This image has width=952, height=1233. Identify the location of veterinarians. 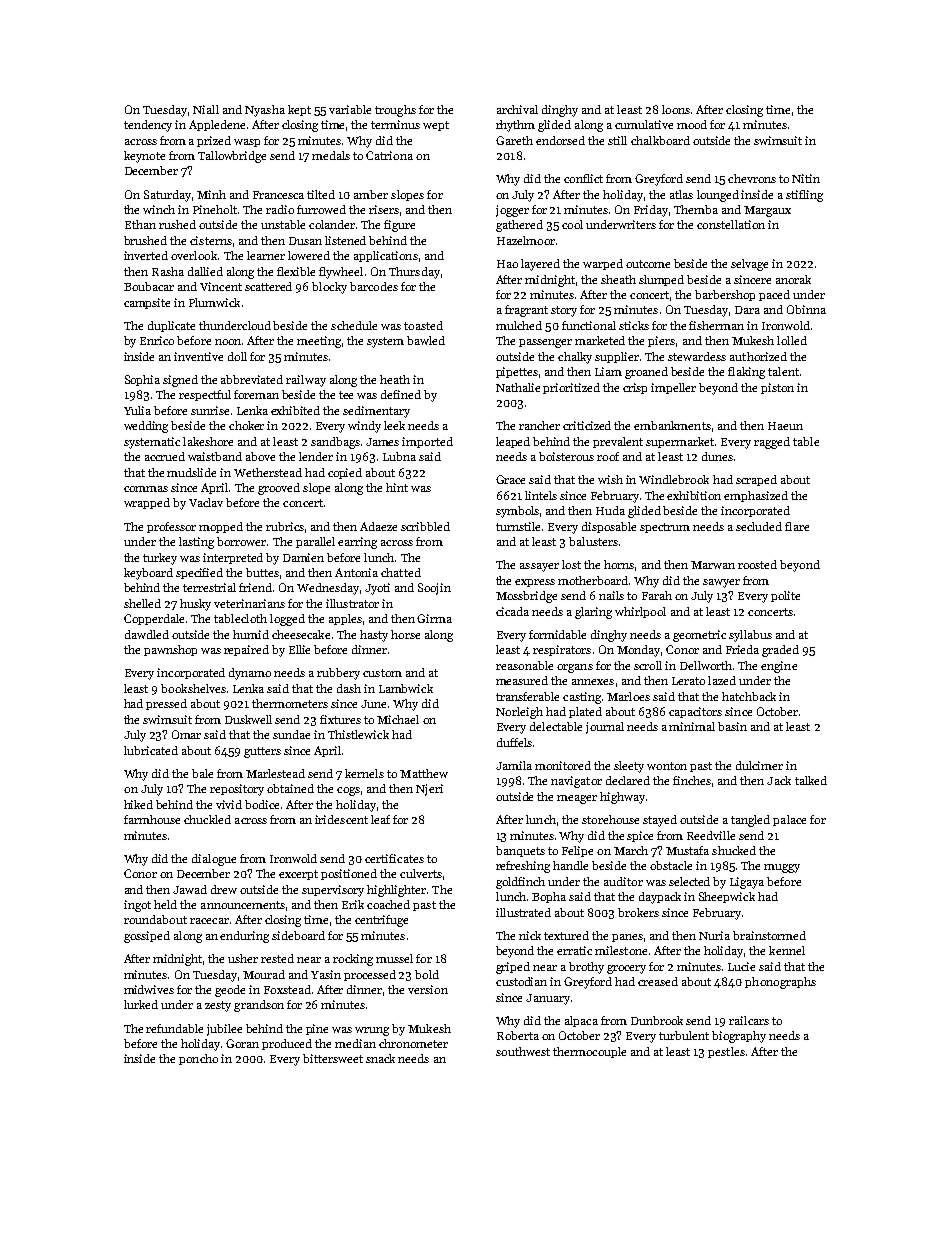
(249, 603).
